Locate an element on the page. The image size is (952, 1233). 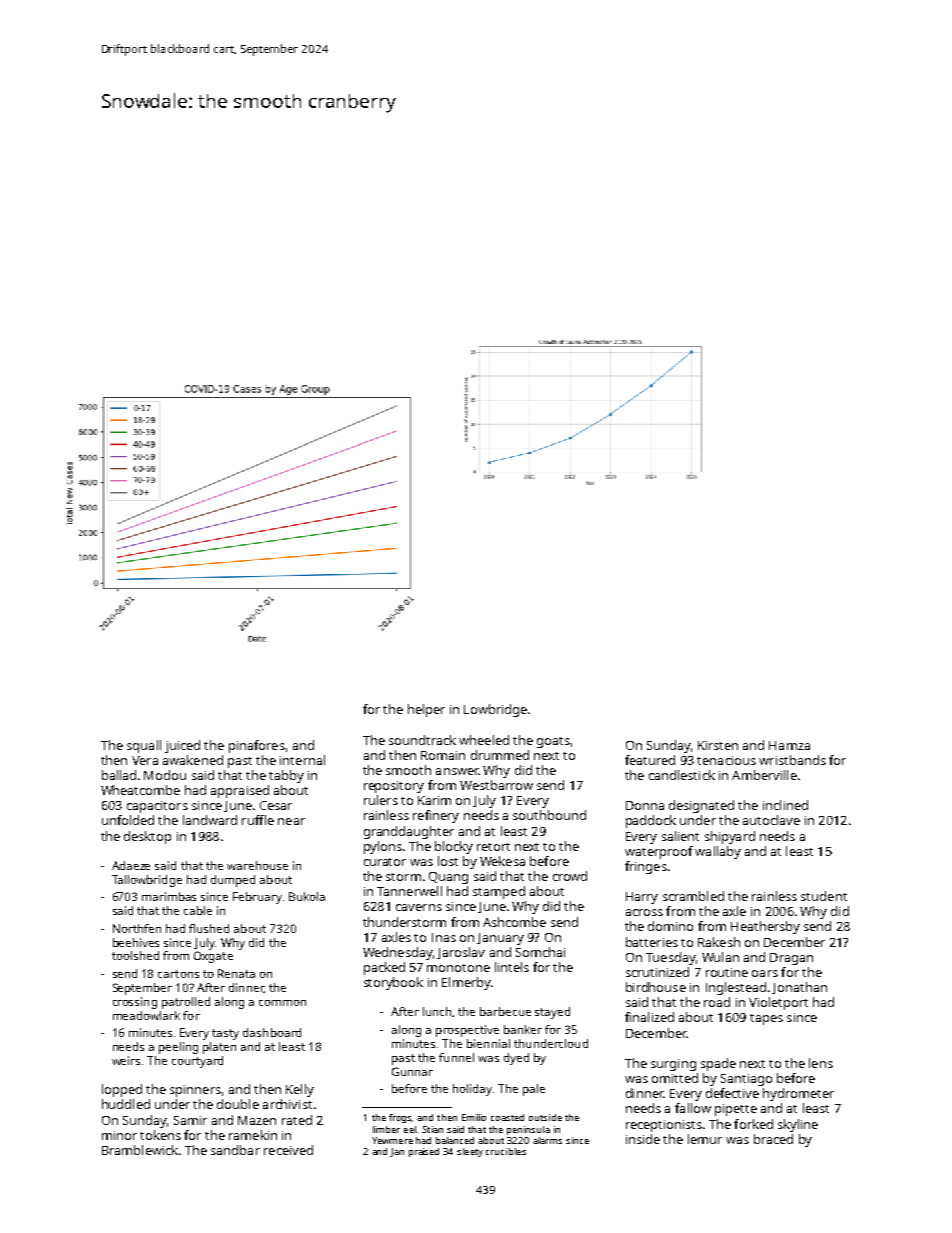
squall is located at coordinates (144, 746).
